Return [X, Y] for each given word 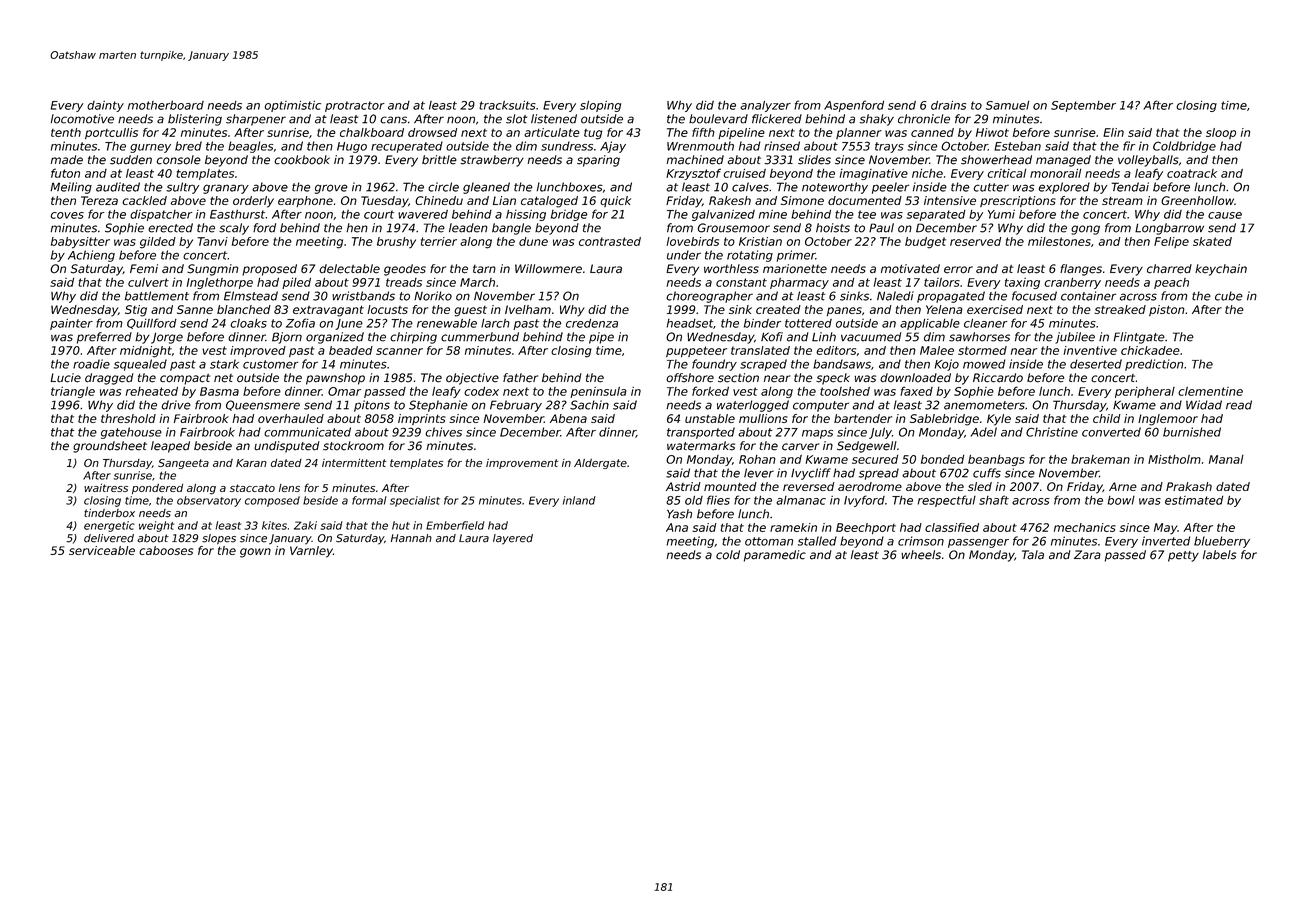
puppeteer [696, 351]
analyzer [765, 106]
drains [948, 105]
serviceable [102, 550]
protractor [355, 106]
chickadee [1150, 350]
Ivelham [528, 309]
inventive [1090, 350]
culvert [148, 282]
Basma [219, 391]
